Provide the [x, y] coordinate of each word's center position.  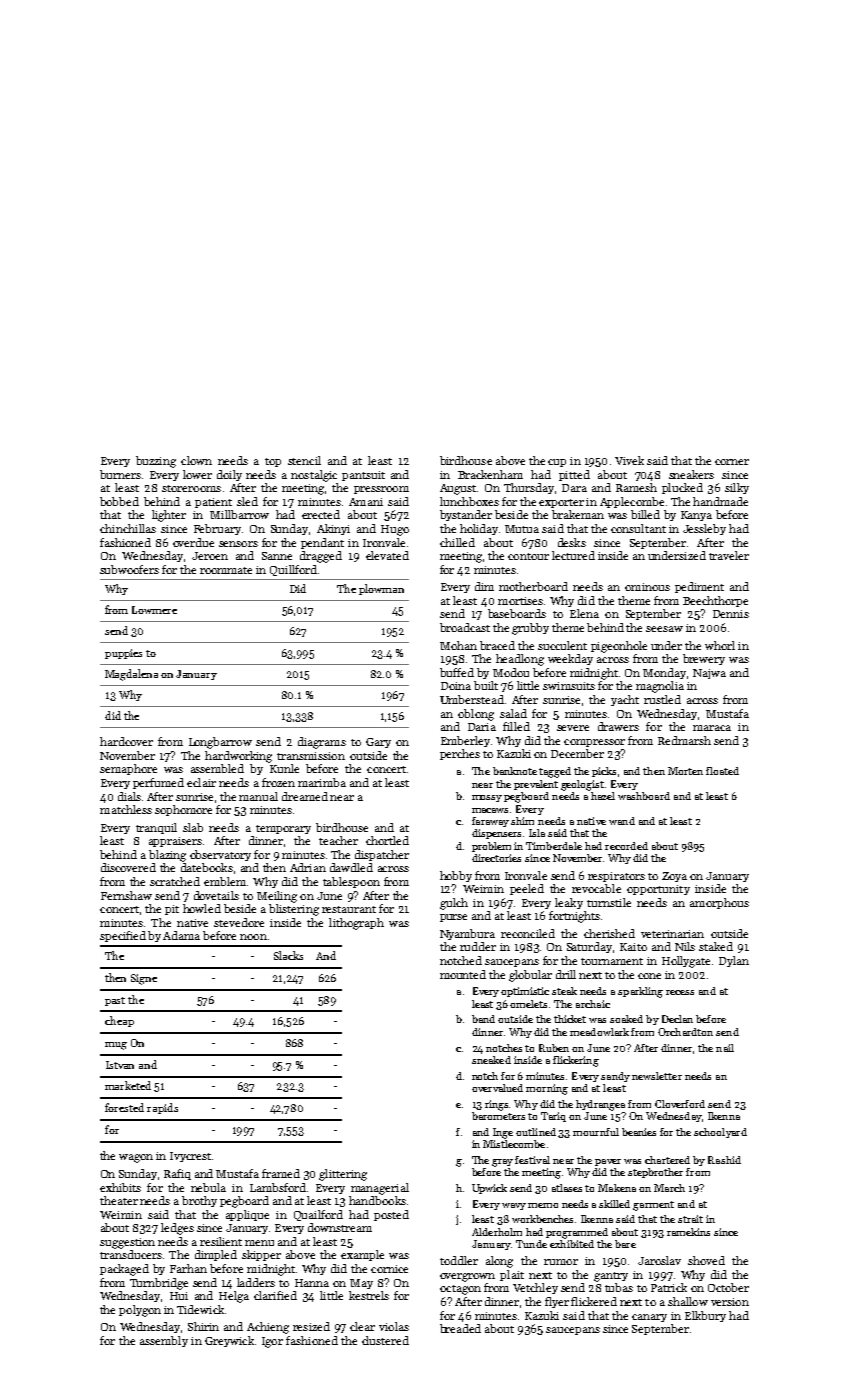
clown [196, 460]
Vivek [629, 460]
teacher [338, 840]
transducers [131, 1254]
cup [557, 463]
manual [258, 796]
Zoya [674, 877]
